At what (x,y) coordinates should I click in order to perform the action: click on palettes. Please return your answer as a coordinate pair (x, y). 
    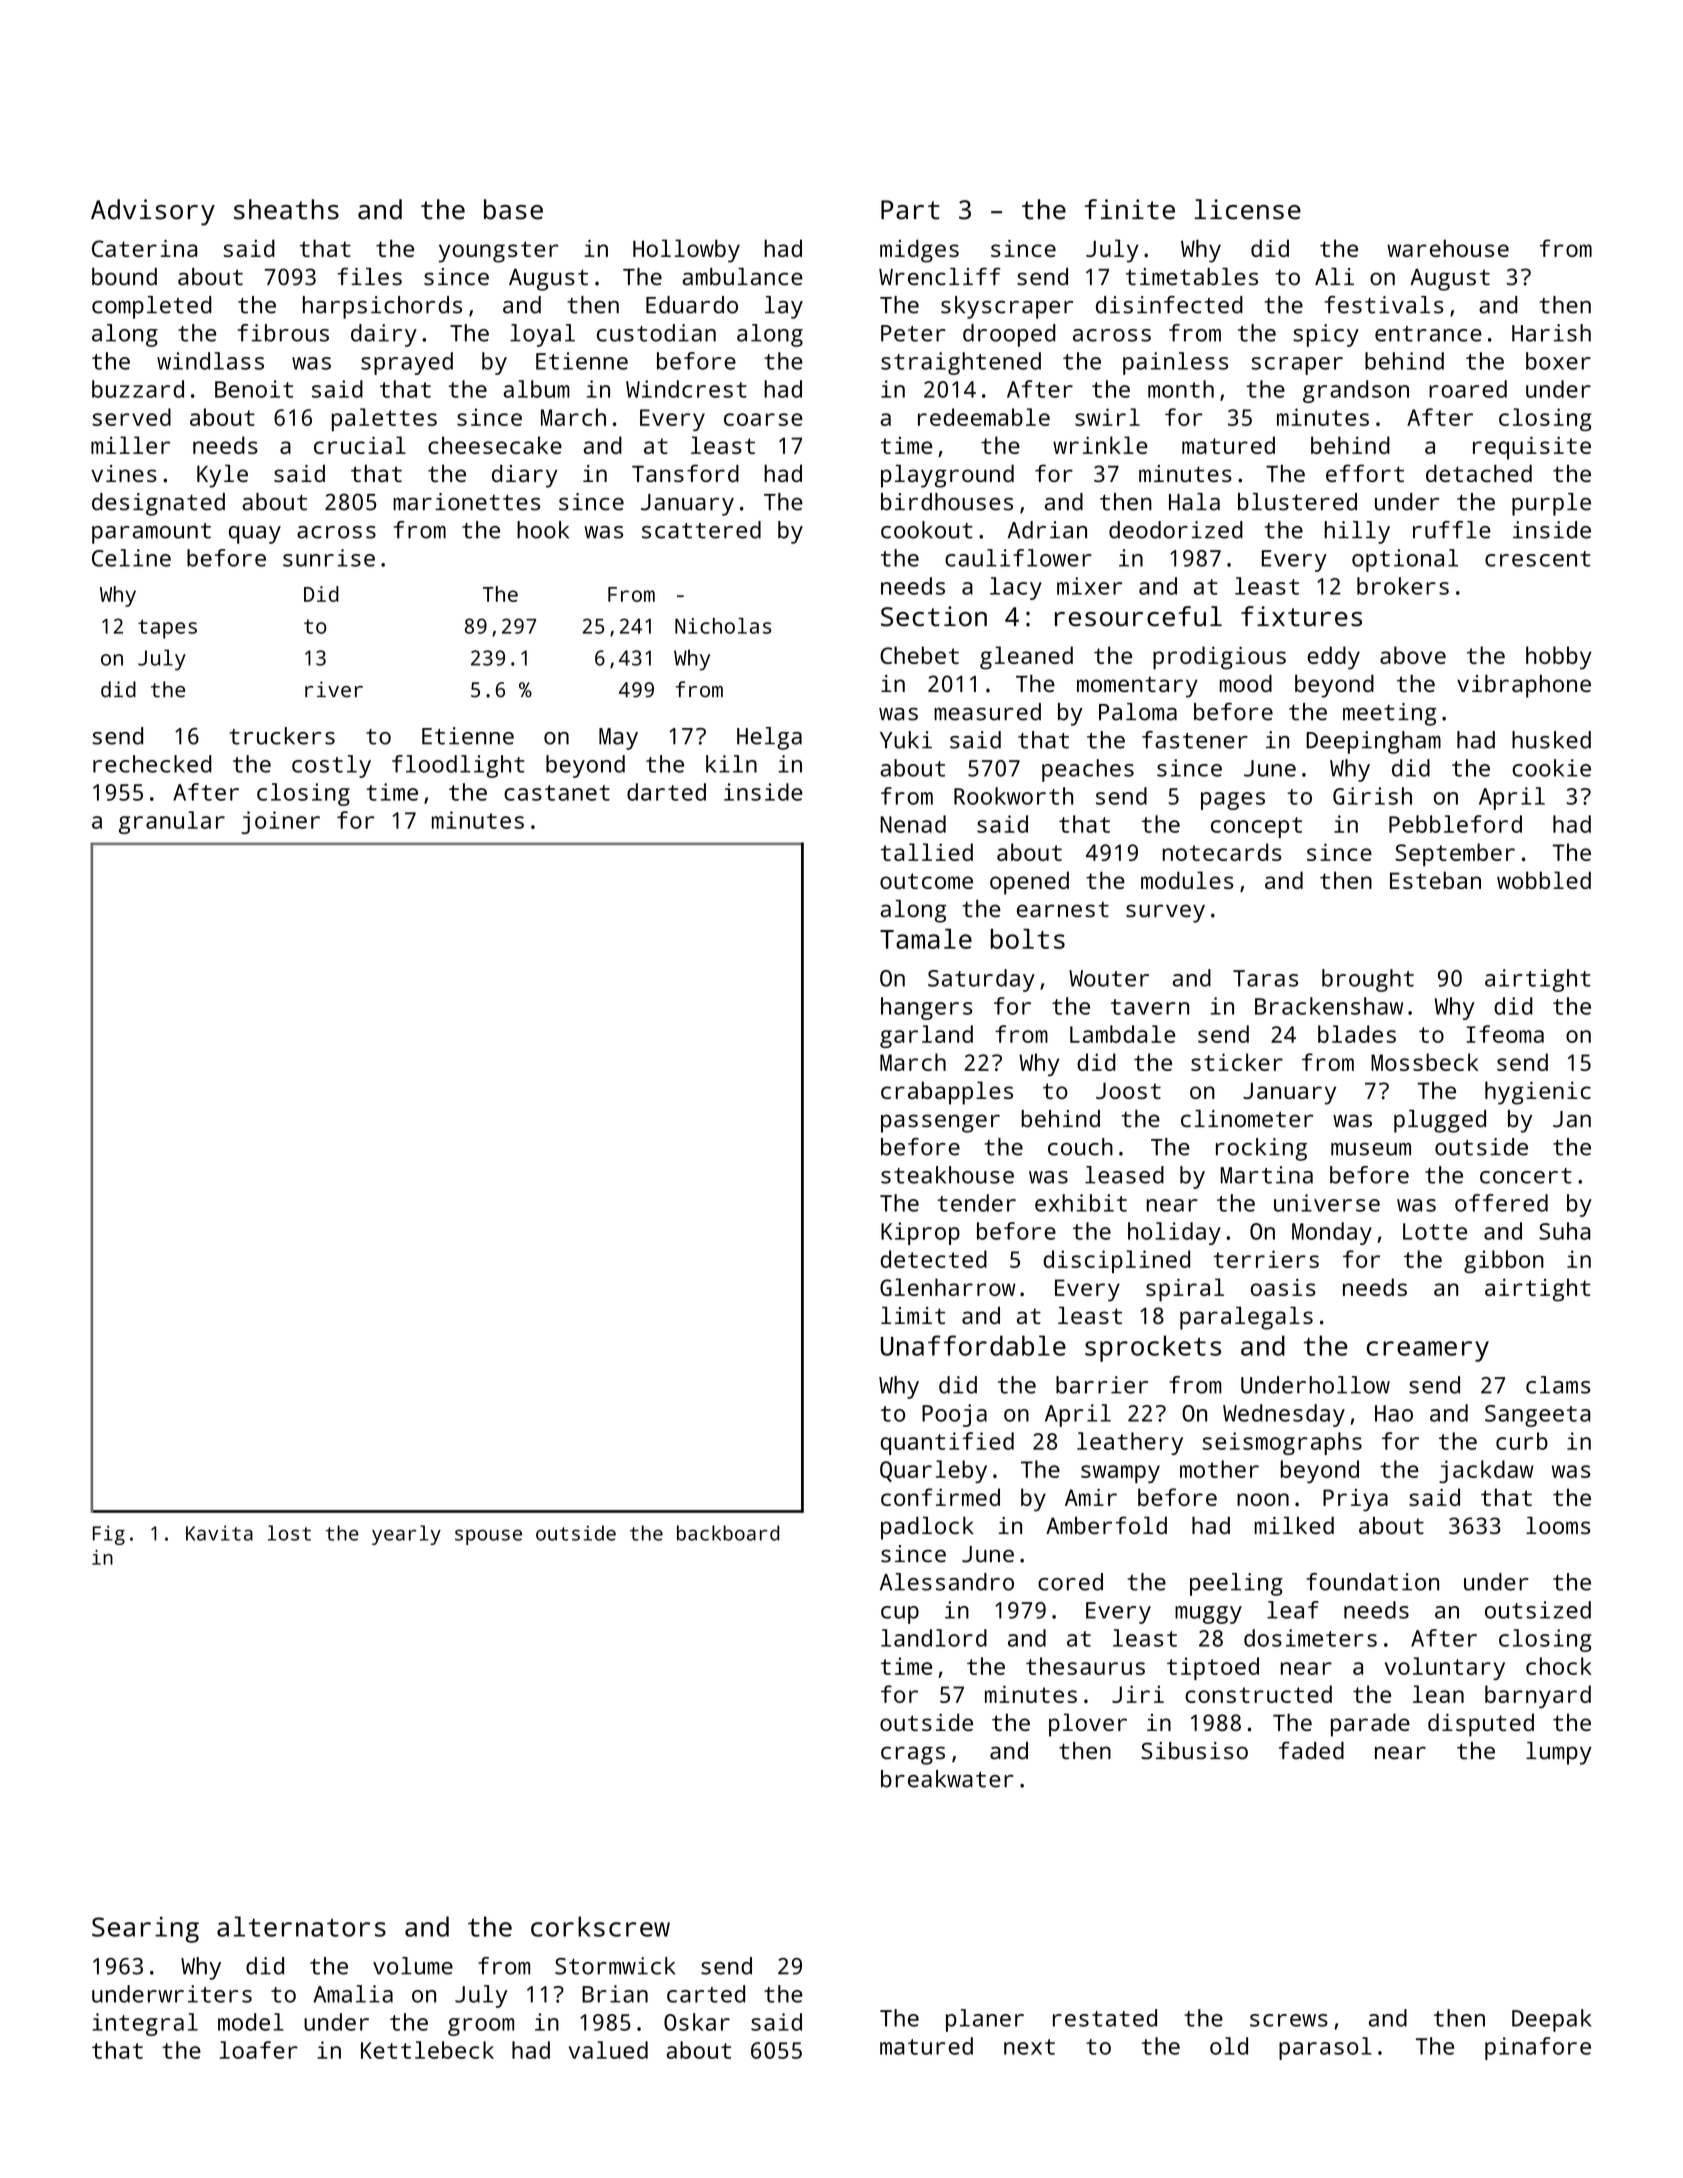
    Looking at the image, I should click on (384, 419).
